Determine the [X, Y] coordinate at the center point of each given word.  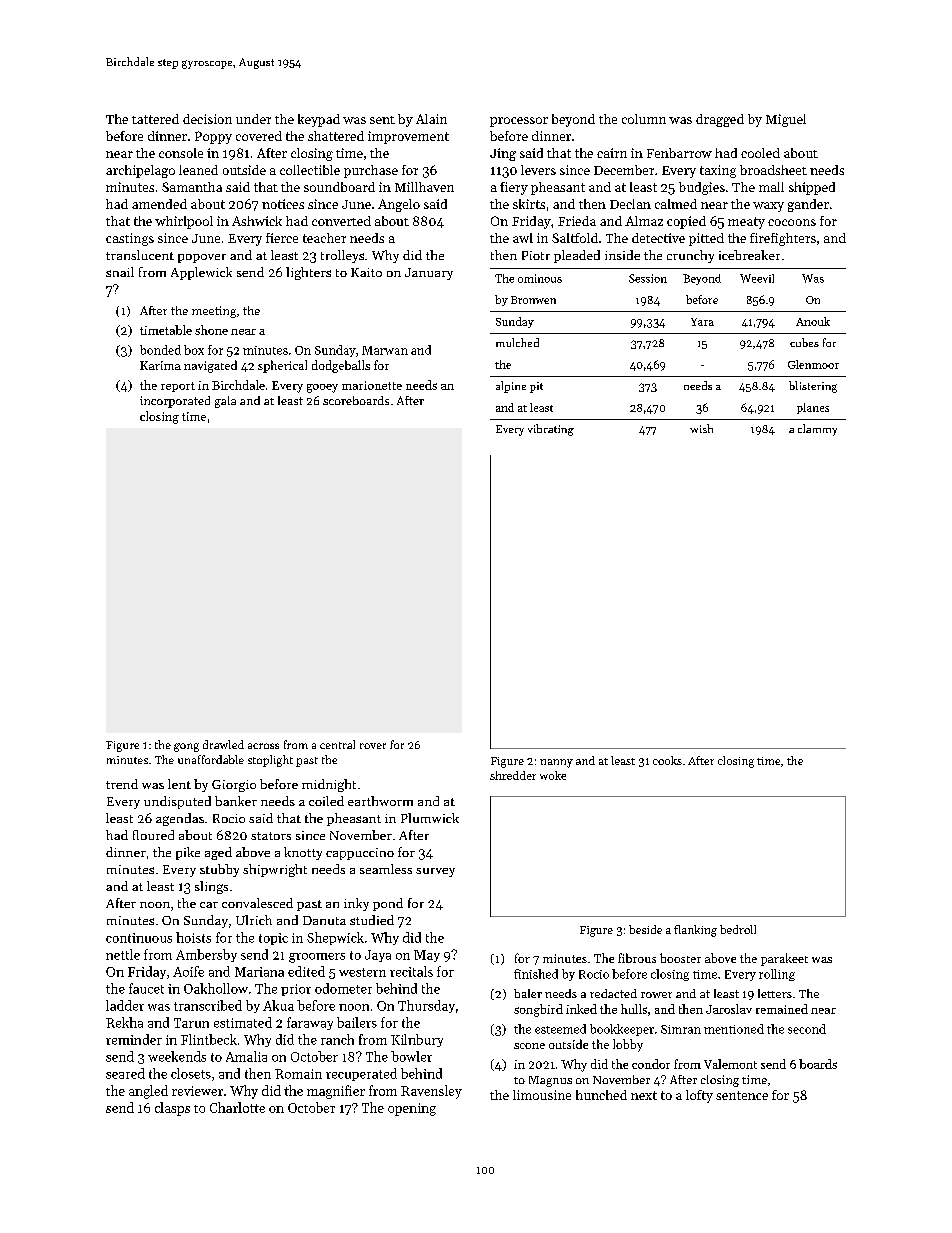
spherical [282, 366]
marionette [372, 385]
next [644, 1095]
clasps [172, 1109]
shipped [812, 188]
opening [412, 1109]
